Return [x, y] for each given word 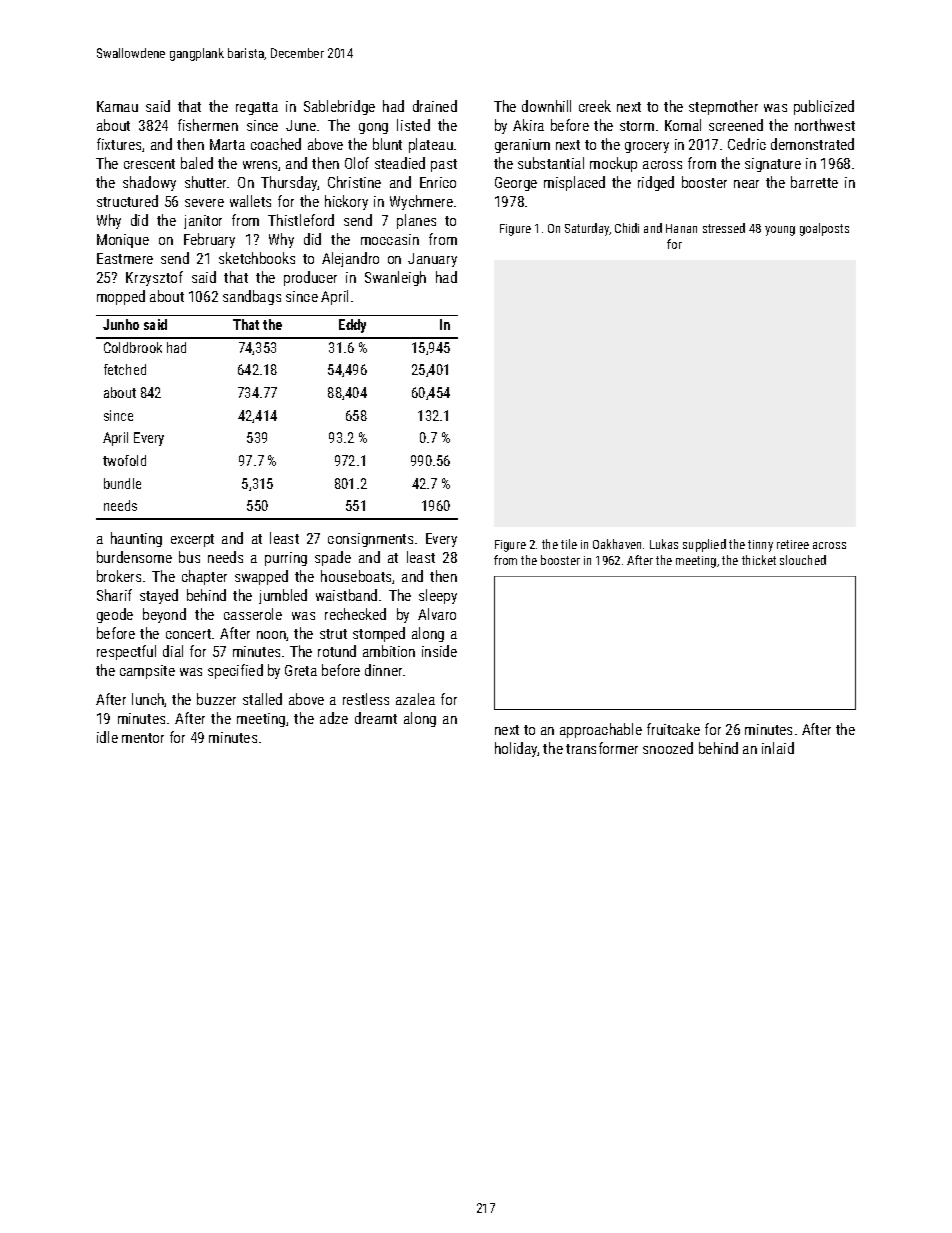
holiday [516, 749]
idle [107, 737]
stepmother [723, 107]
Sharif [114, 595]
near [746, 184]
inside [439, 651]
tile [569, 544]
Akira [528, 125]
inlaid [778, 748]
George [516, 184]
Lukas [664, 544]
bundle [122, 483]
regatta [257, 108]
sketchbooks [257, 258]
